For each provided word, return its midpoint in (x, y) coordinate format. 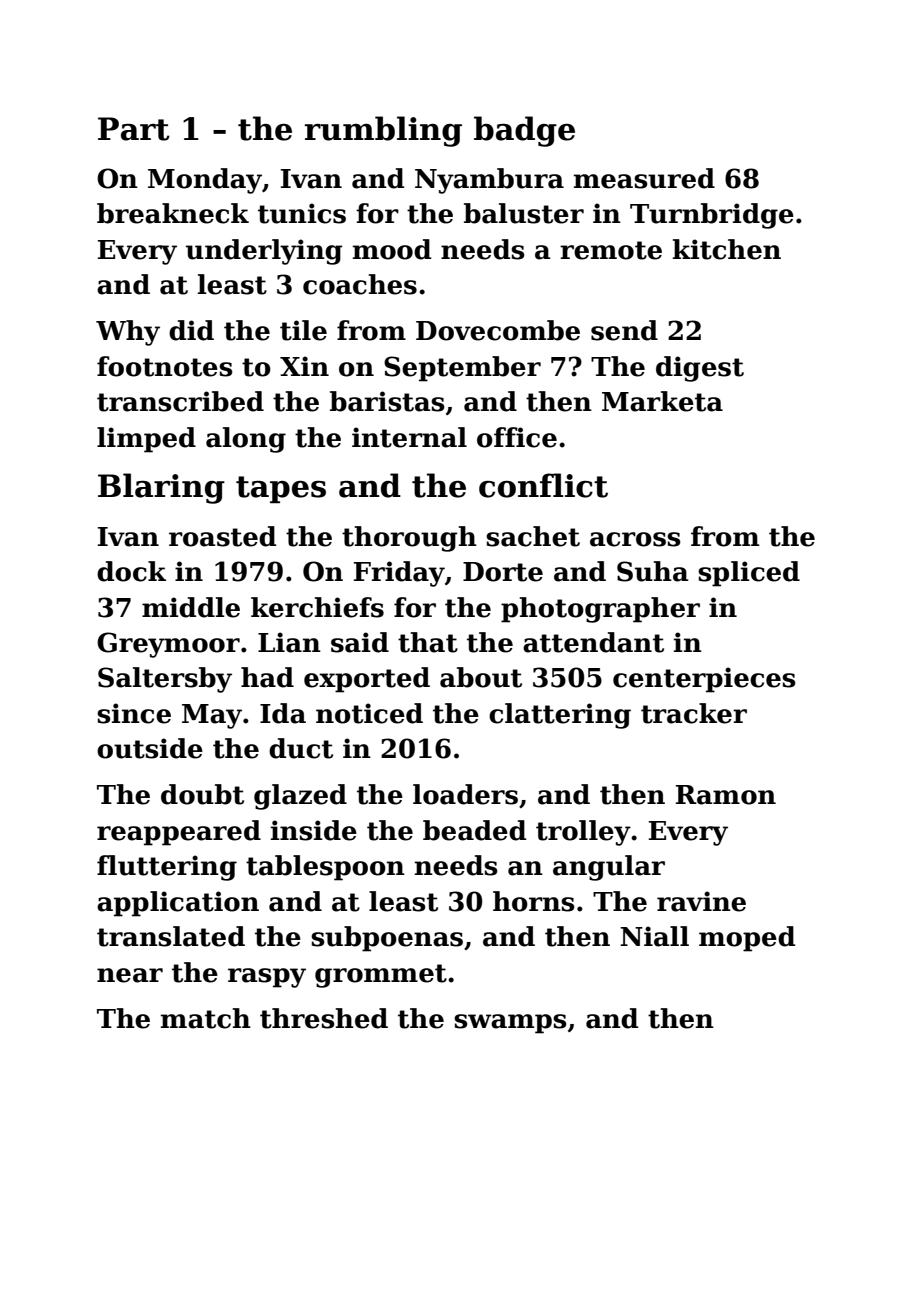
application (178, 904)
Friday (399, 574)
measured (644, 178)
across (635, 539)
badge (524, 131)
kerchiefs (317, 607)
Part (134, 129)
